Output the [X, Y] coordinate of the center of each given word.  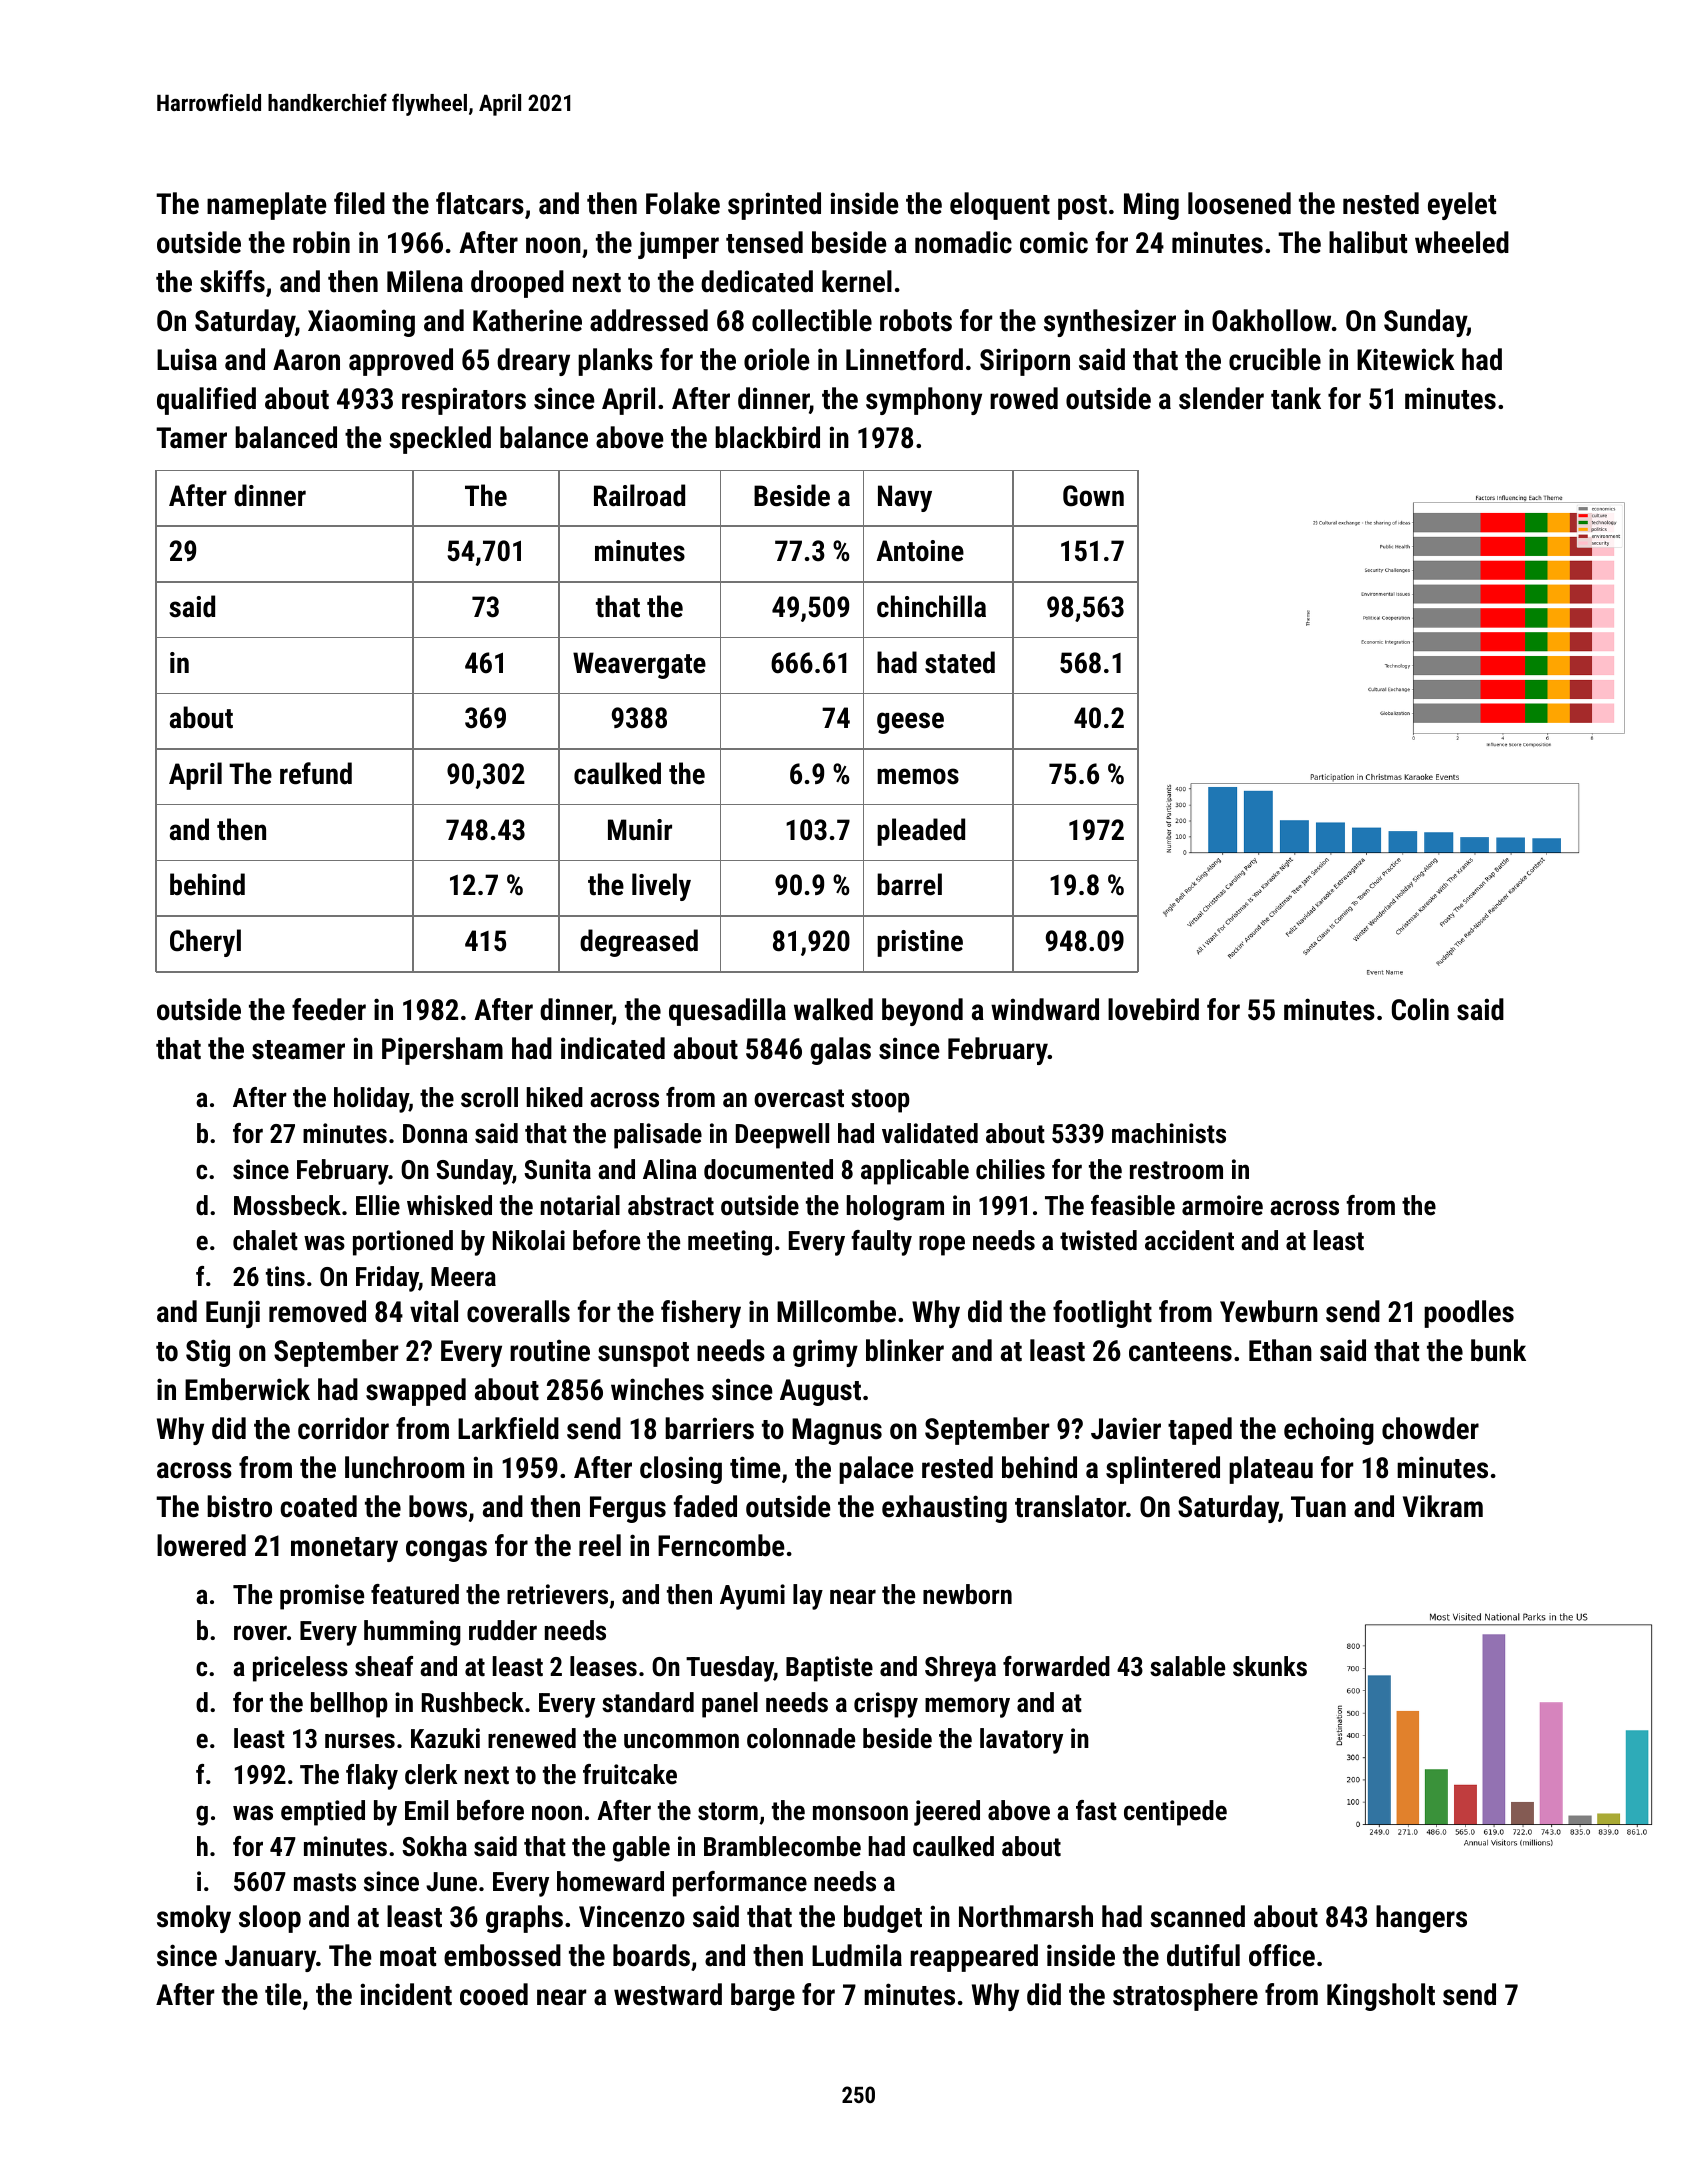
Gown [1093, 496]
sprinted [774, 206]
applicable [915, 1172]
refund [316, 773]
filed [359, 203]
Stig [208, 1353]
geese [910, 723]
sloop [270, 1919]
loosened [1239, 203]
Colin [1420, 1009]
